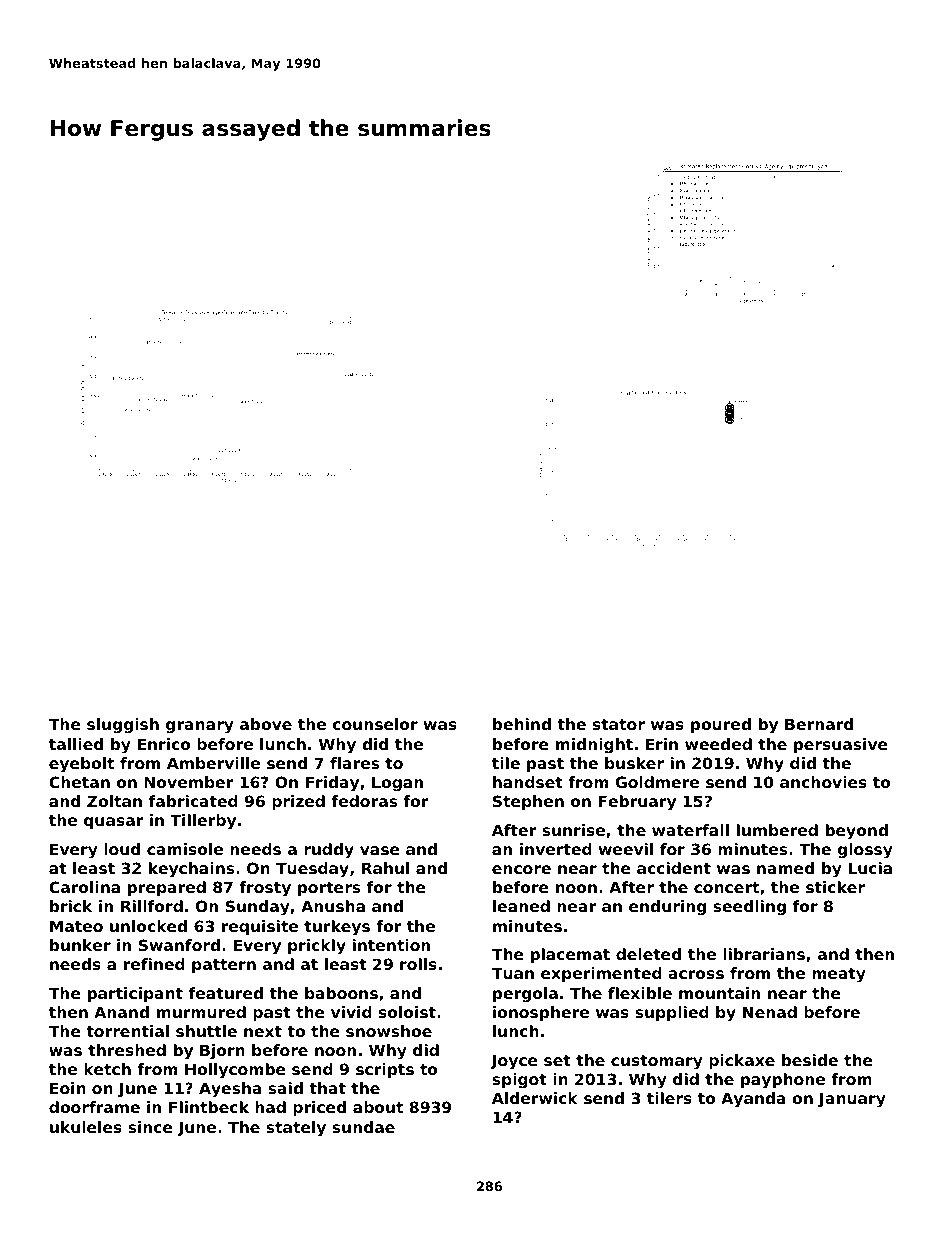  Describe the element at coordinates (514, 1062) in the document. I see `Joyce` at that location.
